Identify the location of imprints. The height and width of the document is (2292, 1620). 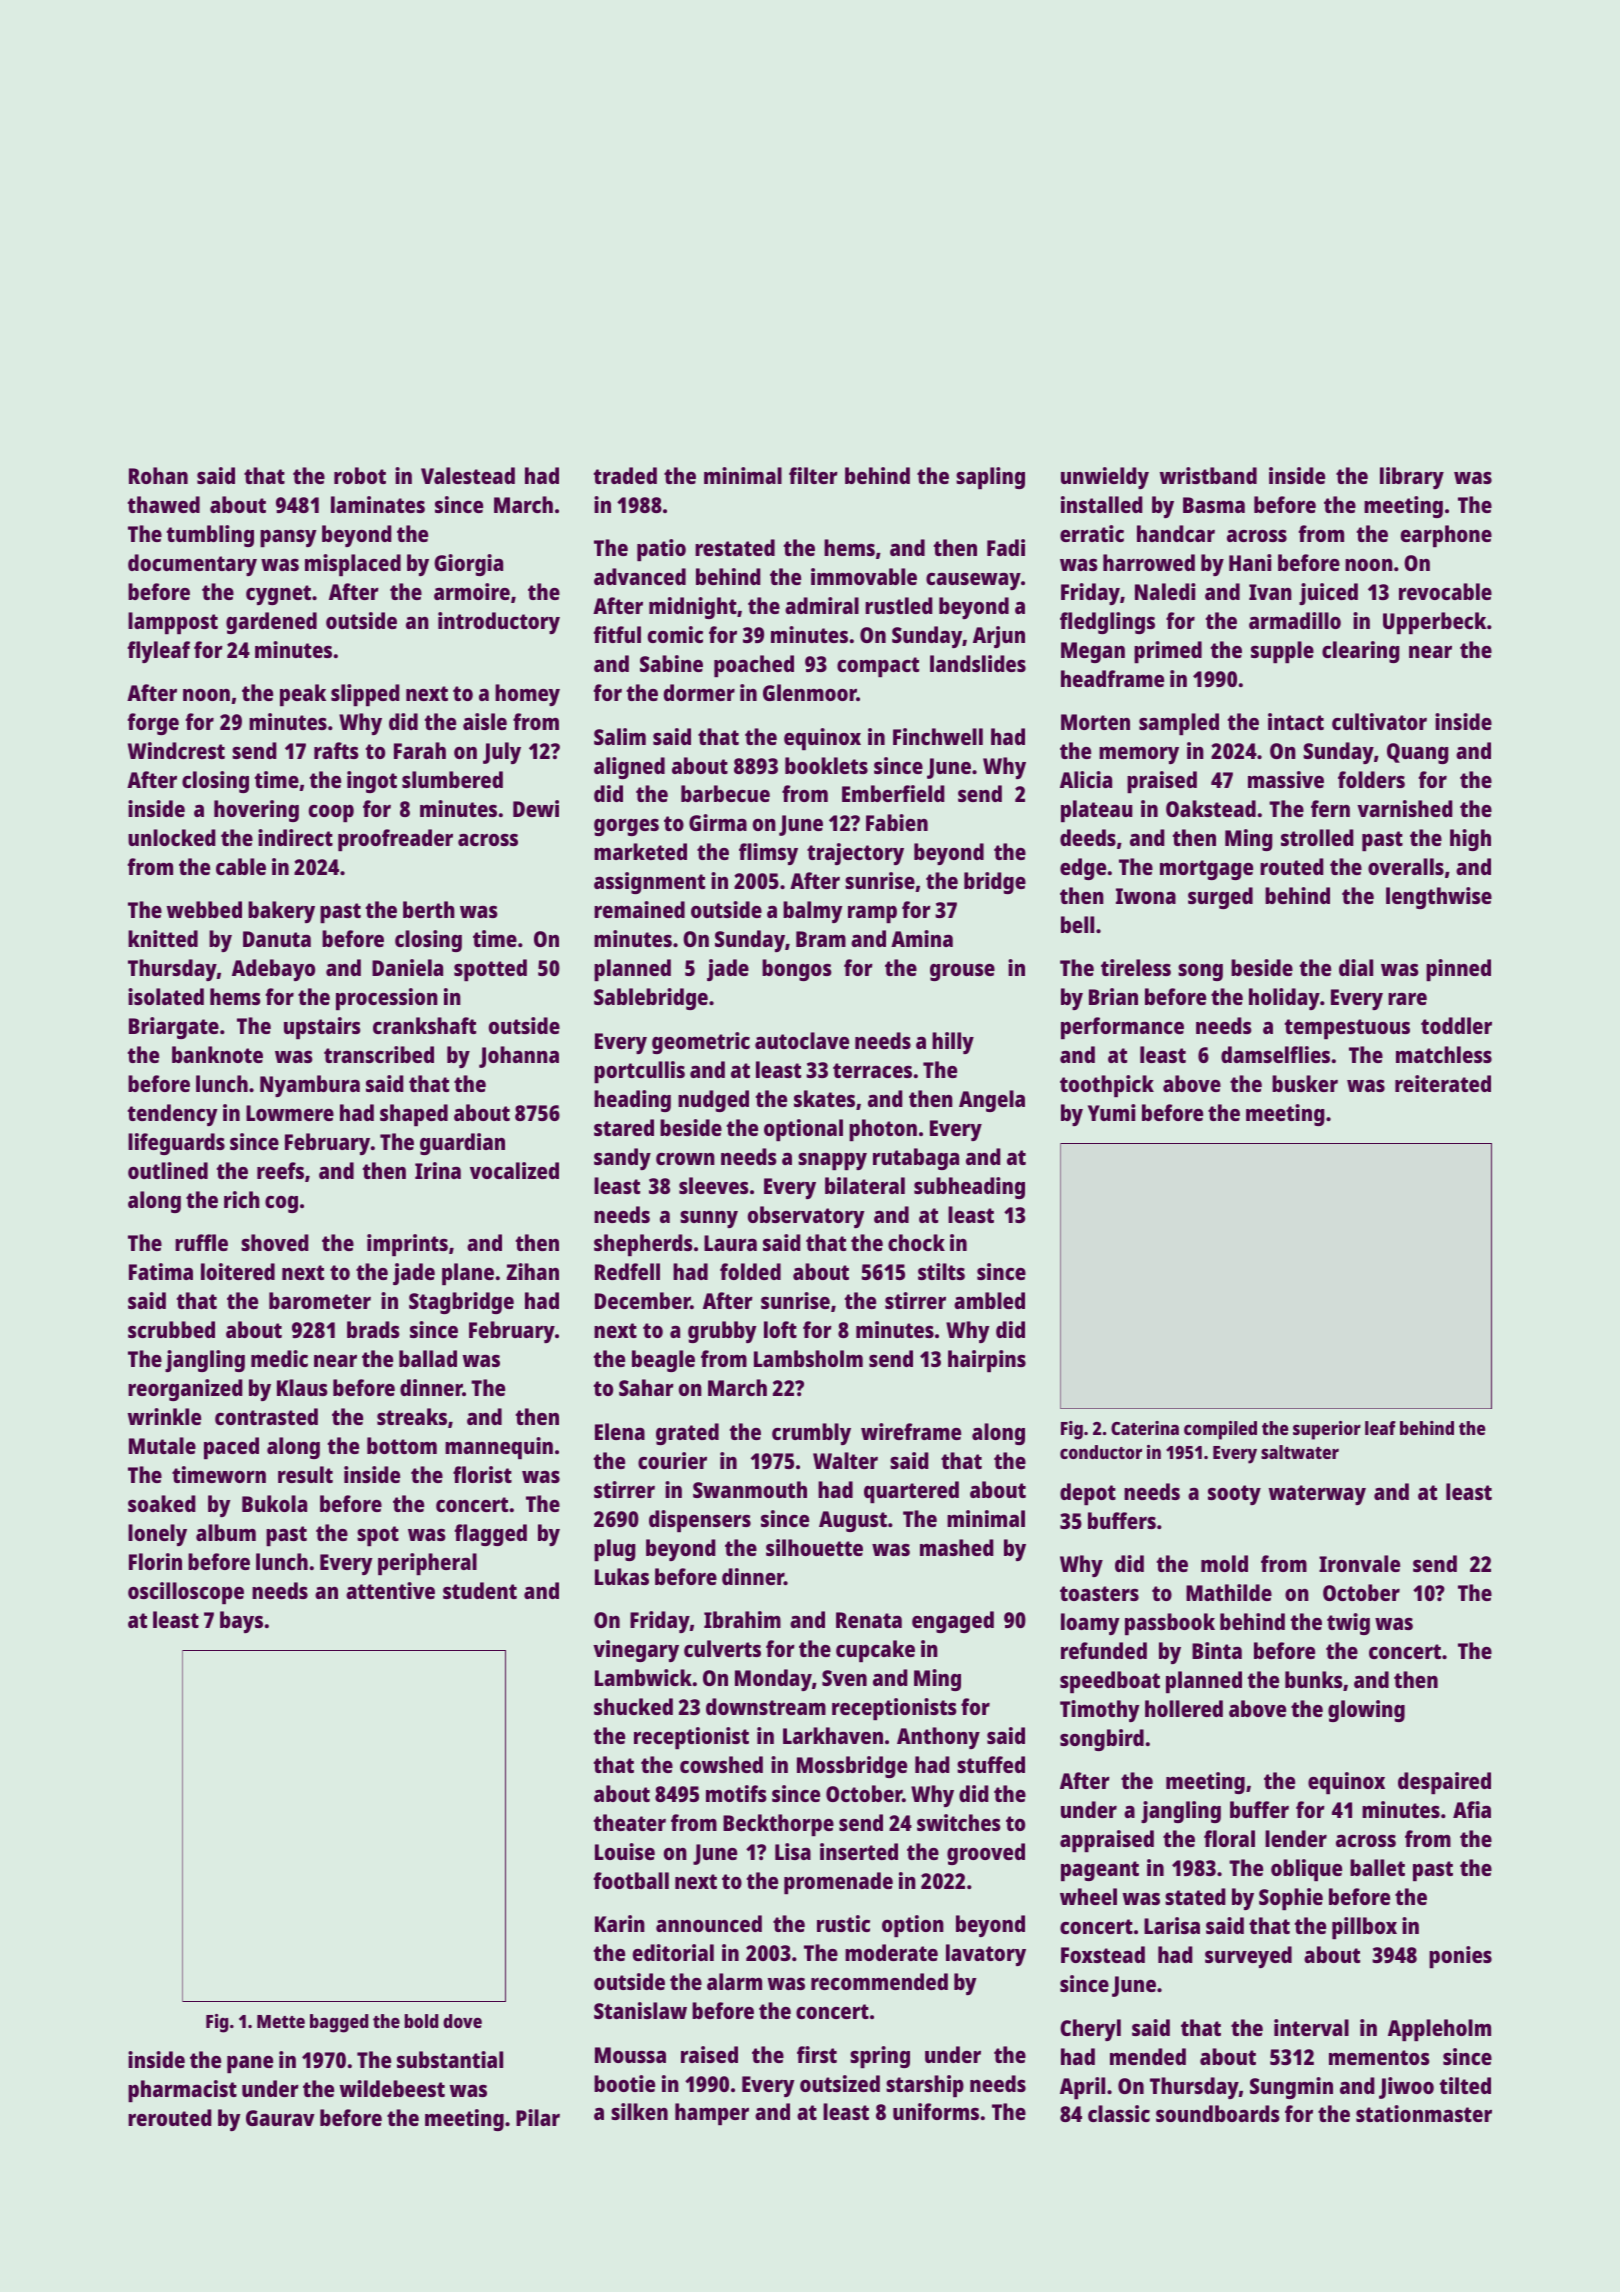
(407, 1245).
